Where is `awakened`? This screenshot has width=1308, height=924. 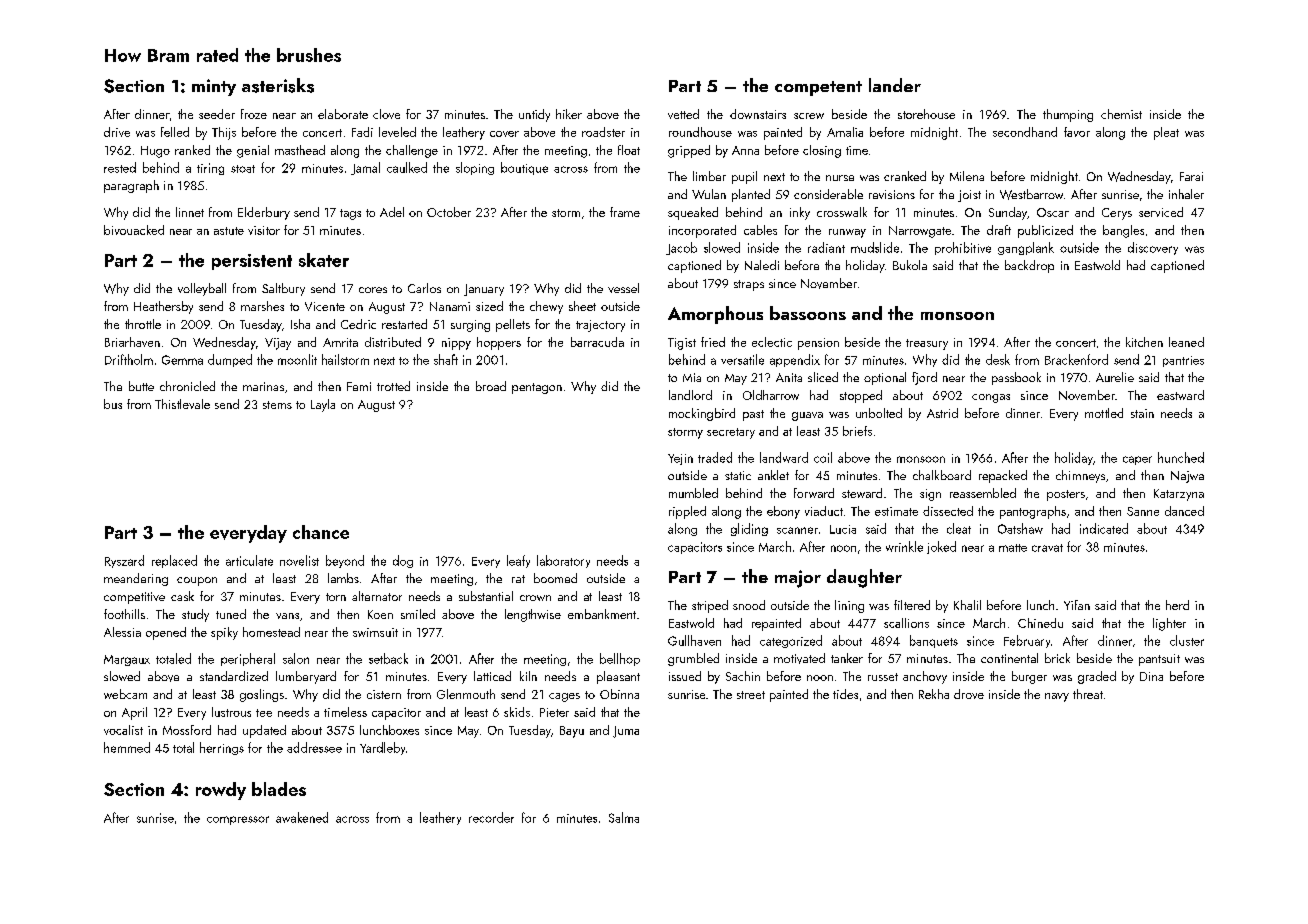
awakened is located at coordinates (302, 817).
